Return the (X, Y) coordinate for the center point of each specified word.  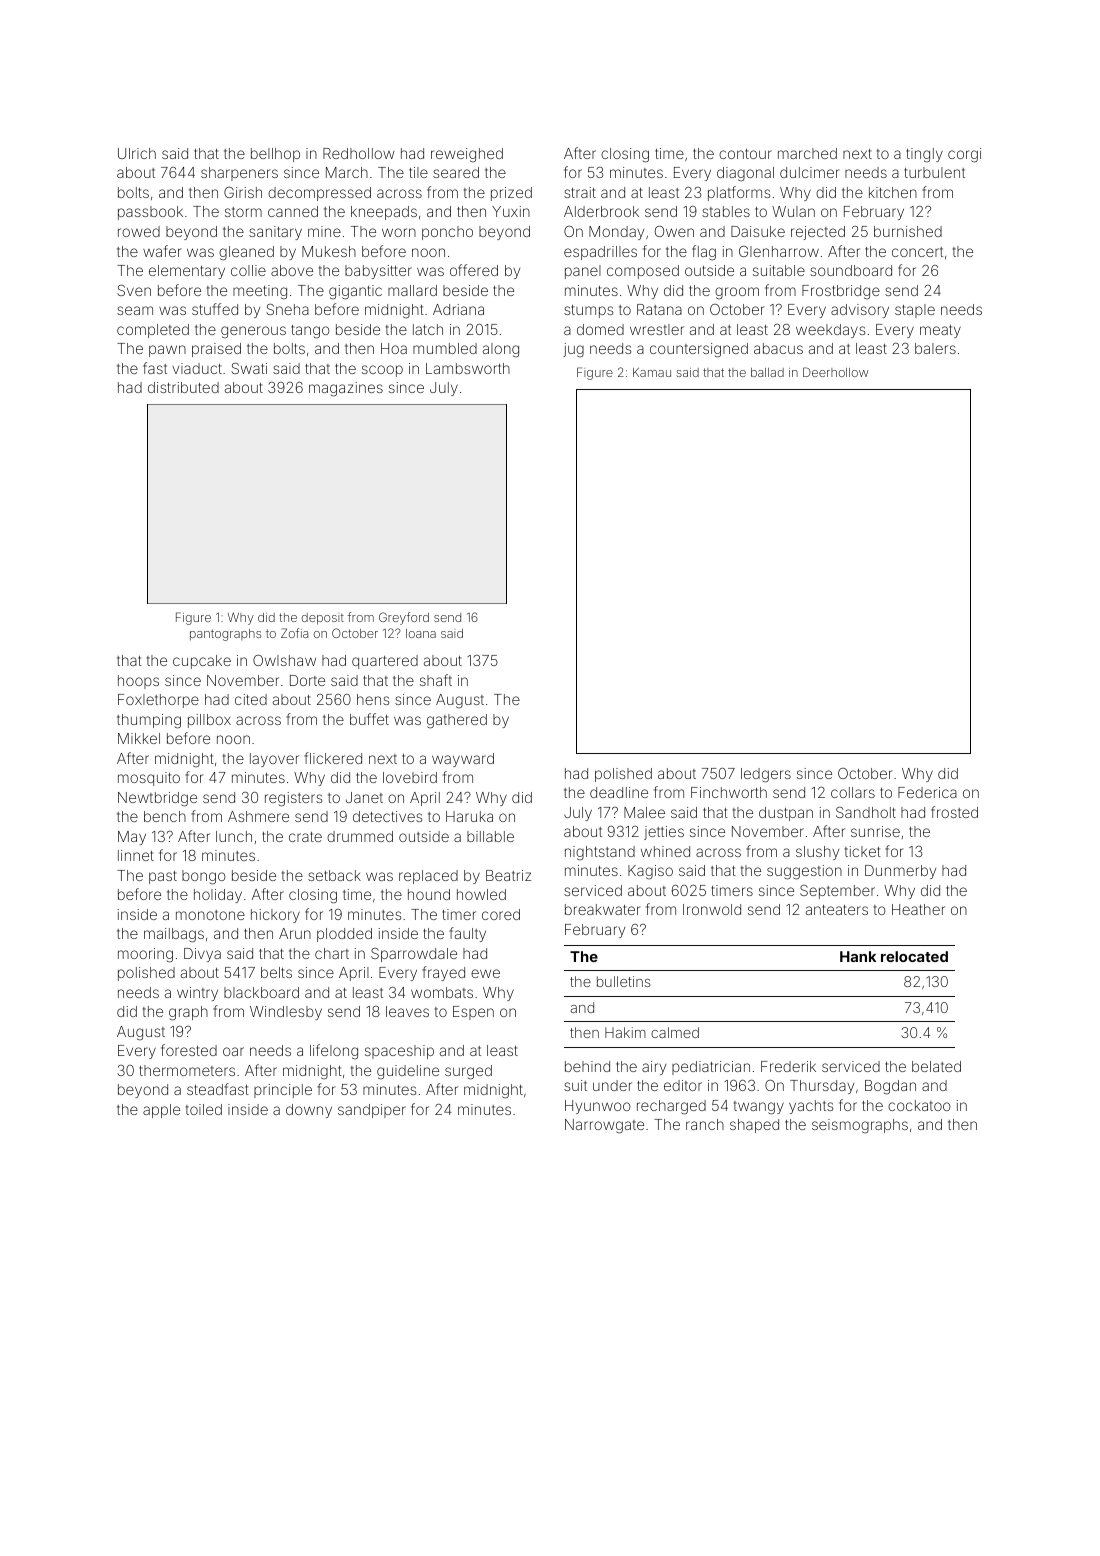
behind (587, 1066)
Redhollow (359, 153)
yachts (811, 1107)
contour (745, 154)
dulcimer (809, 172)
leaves (407, 1011)
